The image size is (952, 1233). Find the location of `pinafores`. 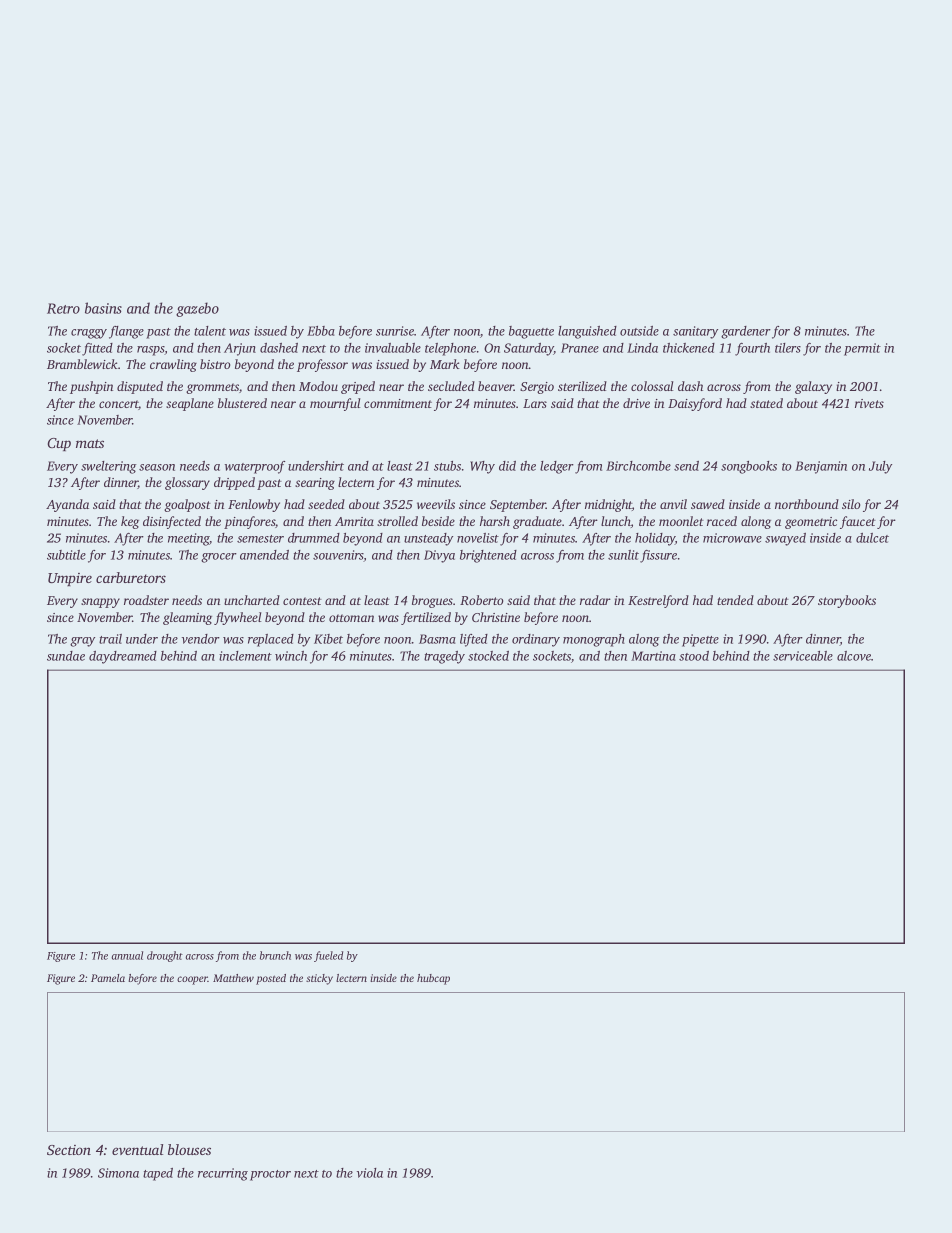

pinafores is located at coordinates (249, 522).
